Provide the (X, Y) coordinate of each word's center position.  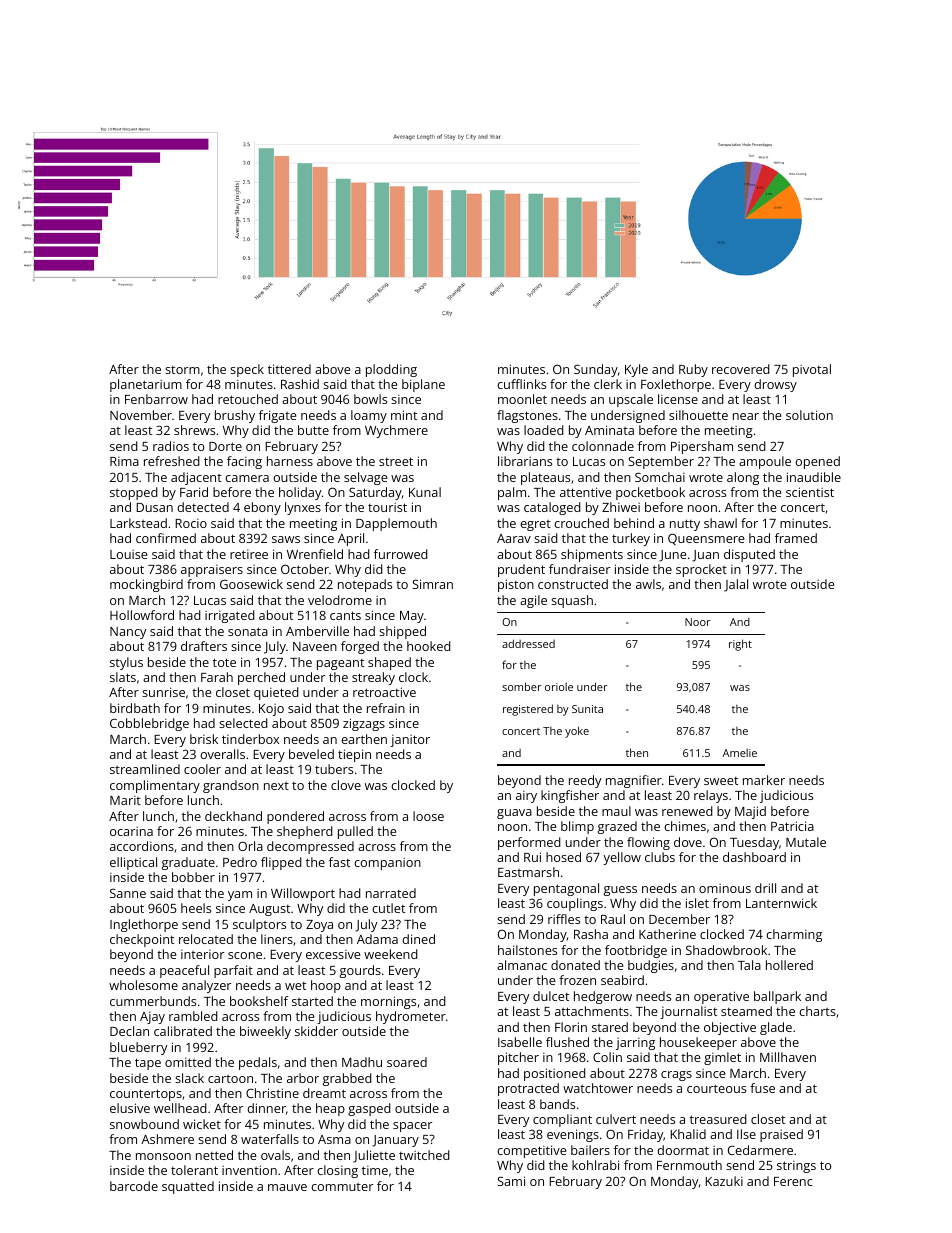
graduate (188, 863)
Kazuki (724, 1181)
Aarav (514, 538)
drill (765, 888)
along (743, 478)
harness (290, 461)
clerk (608, 384)
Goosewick (251, 584)
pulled (355, 832)
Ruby (693, 370)
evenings (573, 1135)
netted (214, 1155)
